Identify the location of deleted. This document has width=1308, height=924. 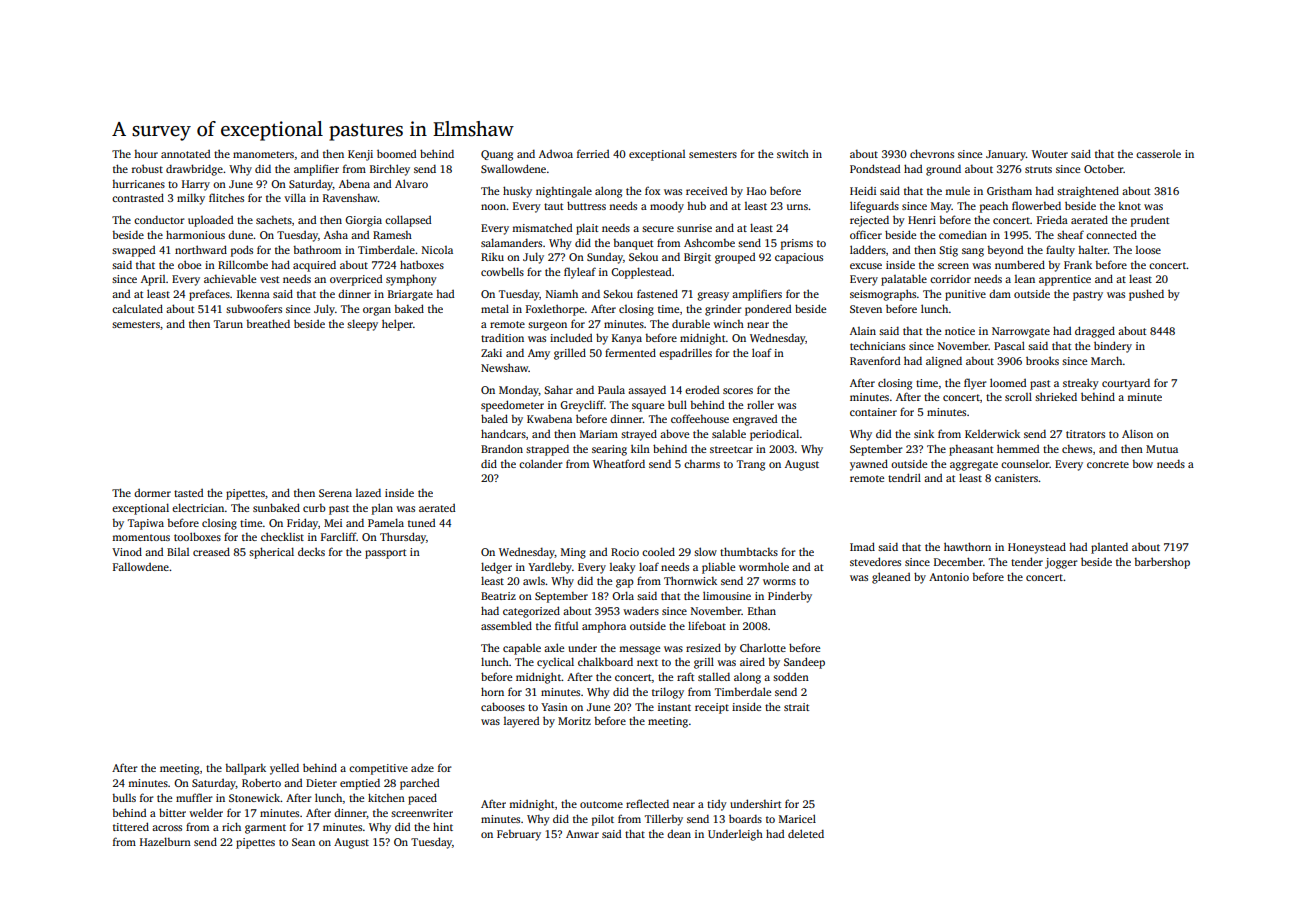
(806, 833).
